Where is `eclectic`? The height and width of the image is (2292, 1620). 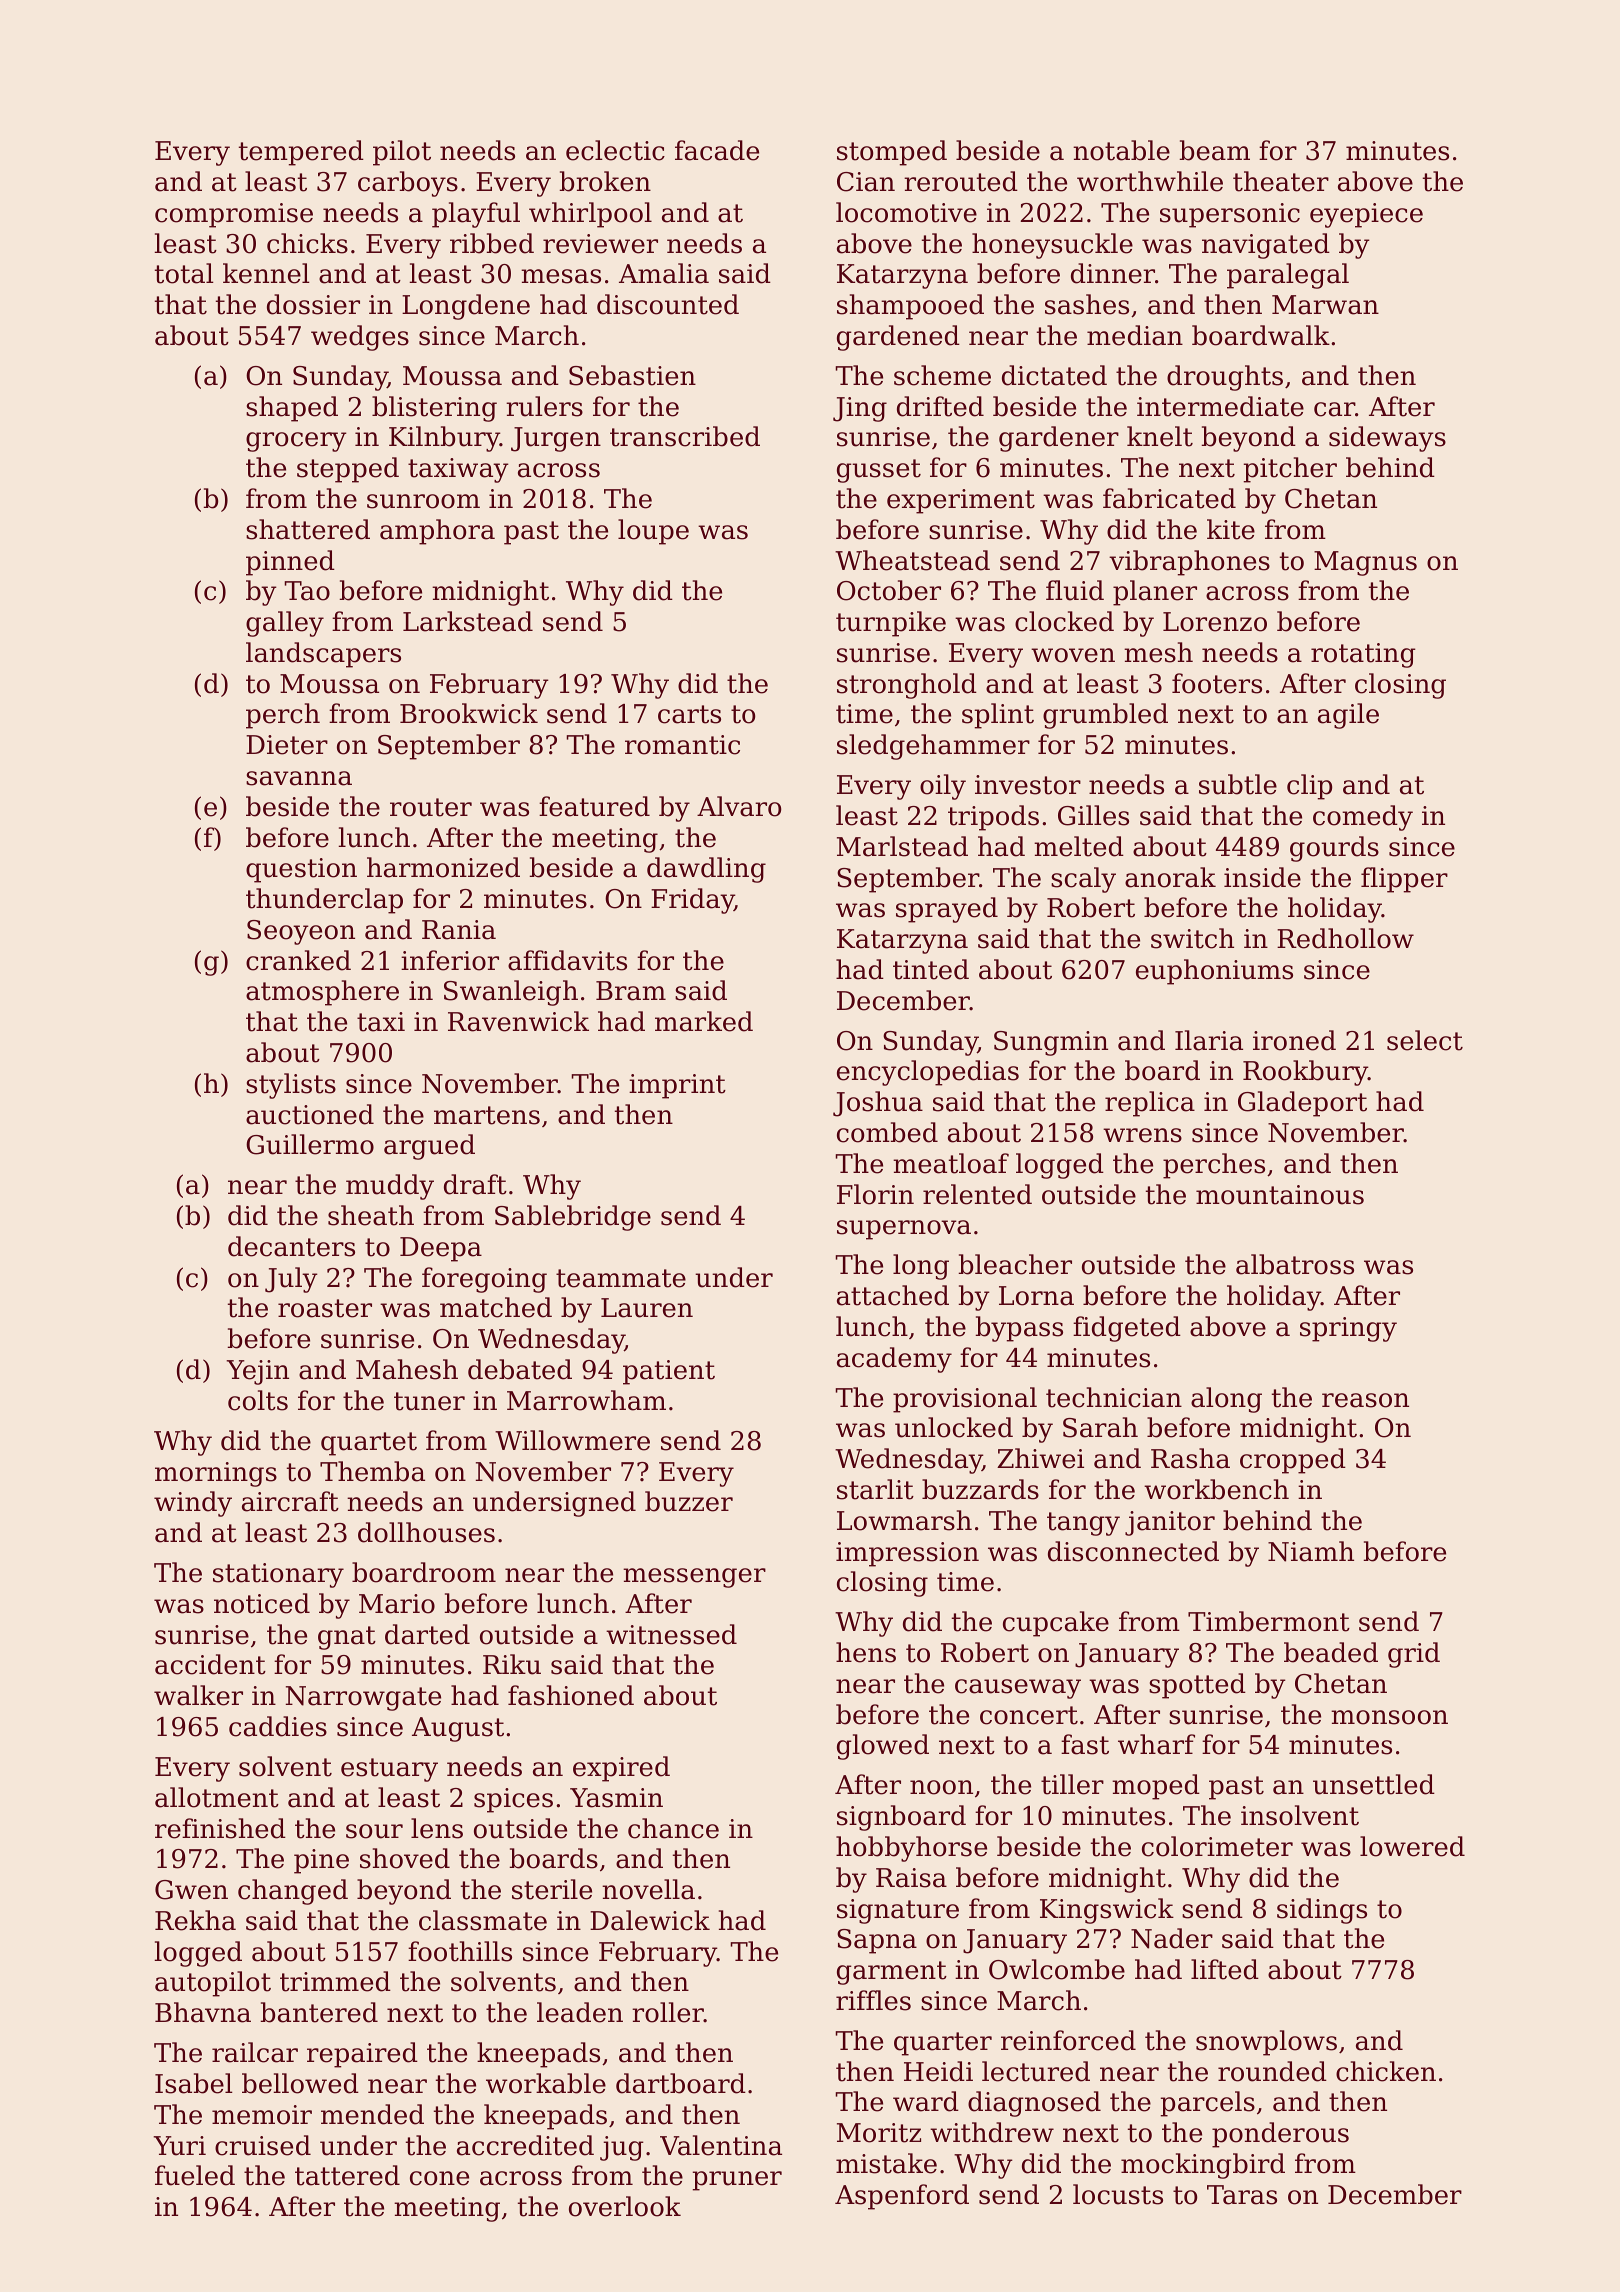
eclectic is located at coordinates (615, 150).
